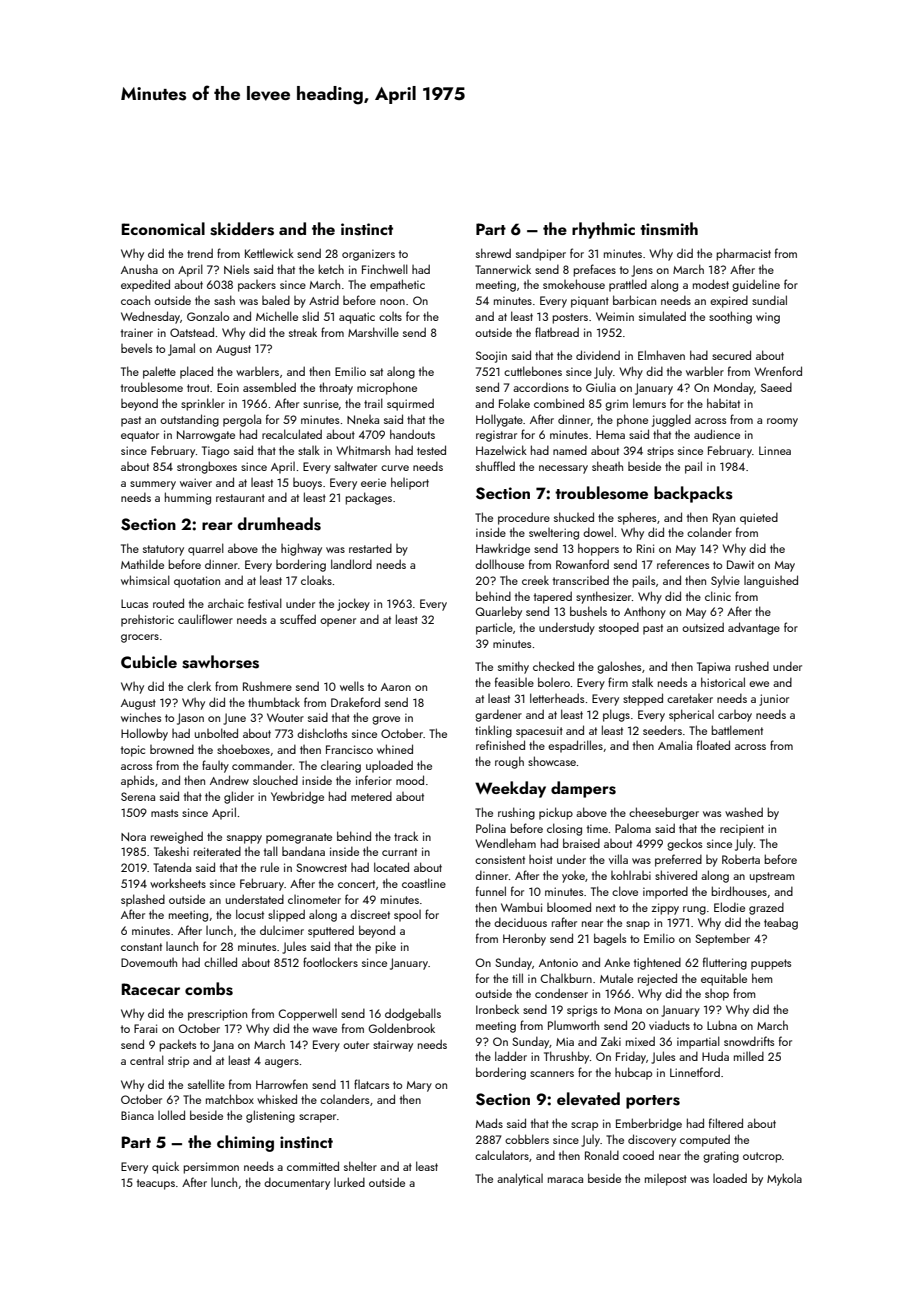  Describe the element at coordinates (395, 749) in the screenshot. I see `whined` at that location.
